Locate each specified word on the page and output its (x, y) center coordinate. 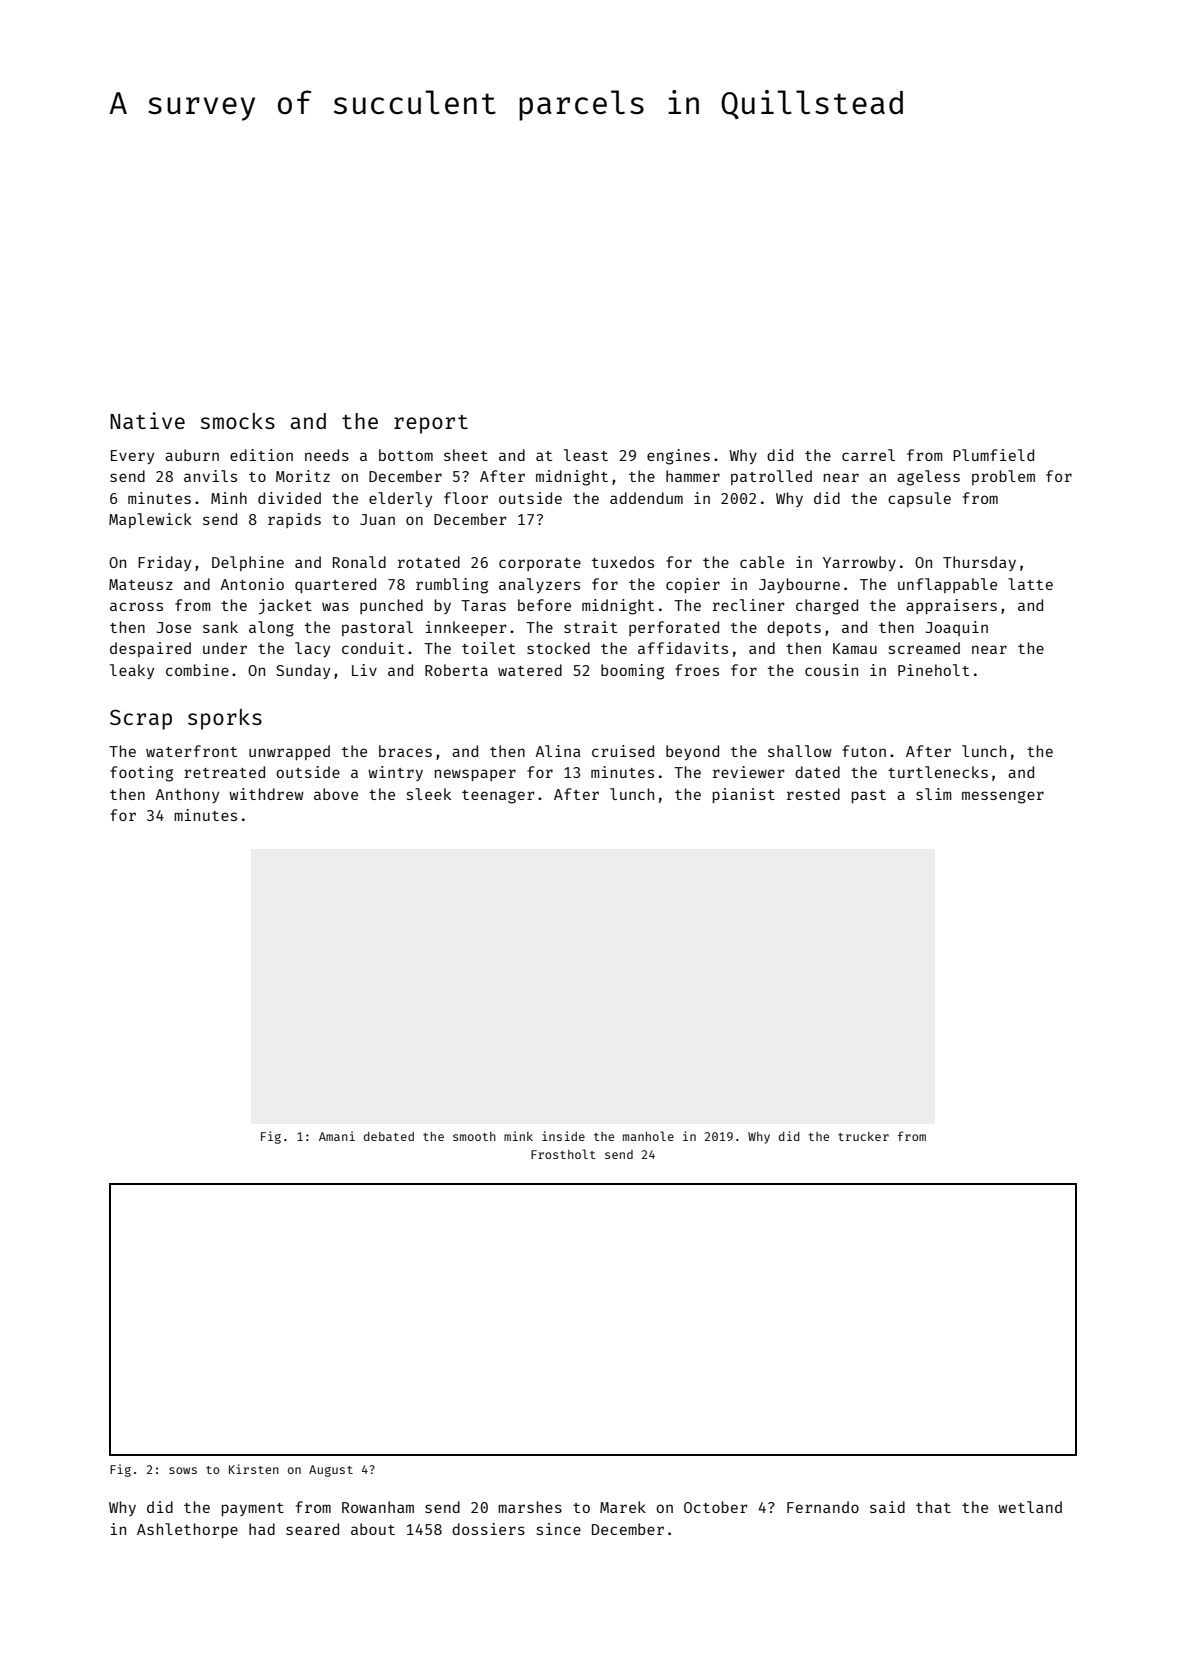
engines (678, 457)
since (559, 1529)
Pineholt (933, 670)
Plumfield (993, 455)
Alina (558, 751)
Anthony (187, 795)
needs (327, 455)
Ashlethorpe (187, 1530)
